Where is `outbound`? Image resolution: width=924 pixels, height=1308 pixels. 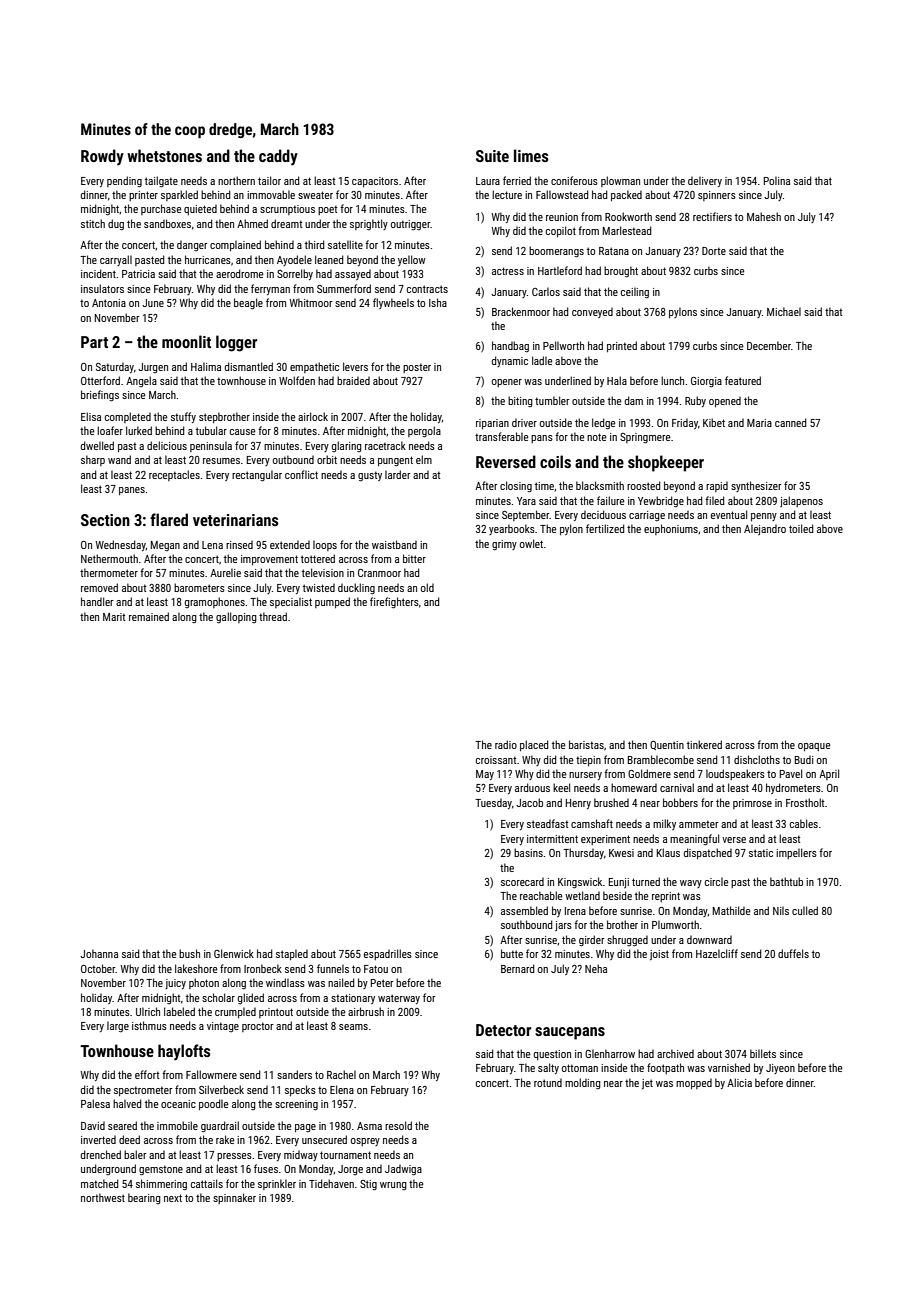 outbound is located at coordinates (293, 459).
